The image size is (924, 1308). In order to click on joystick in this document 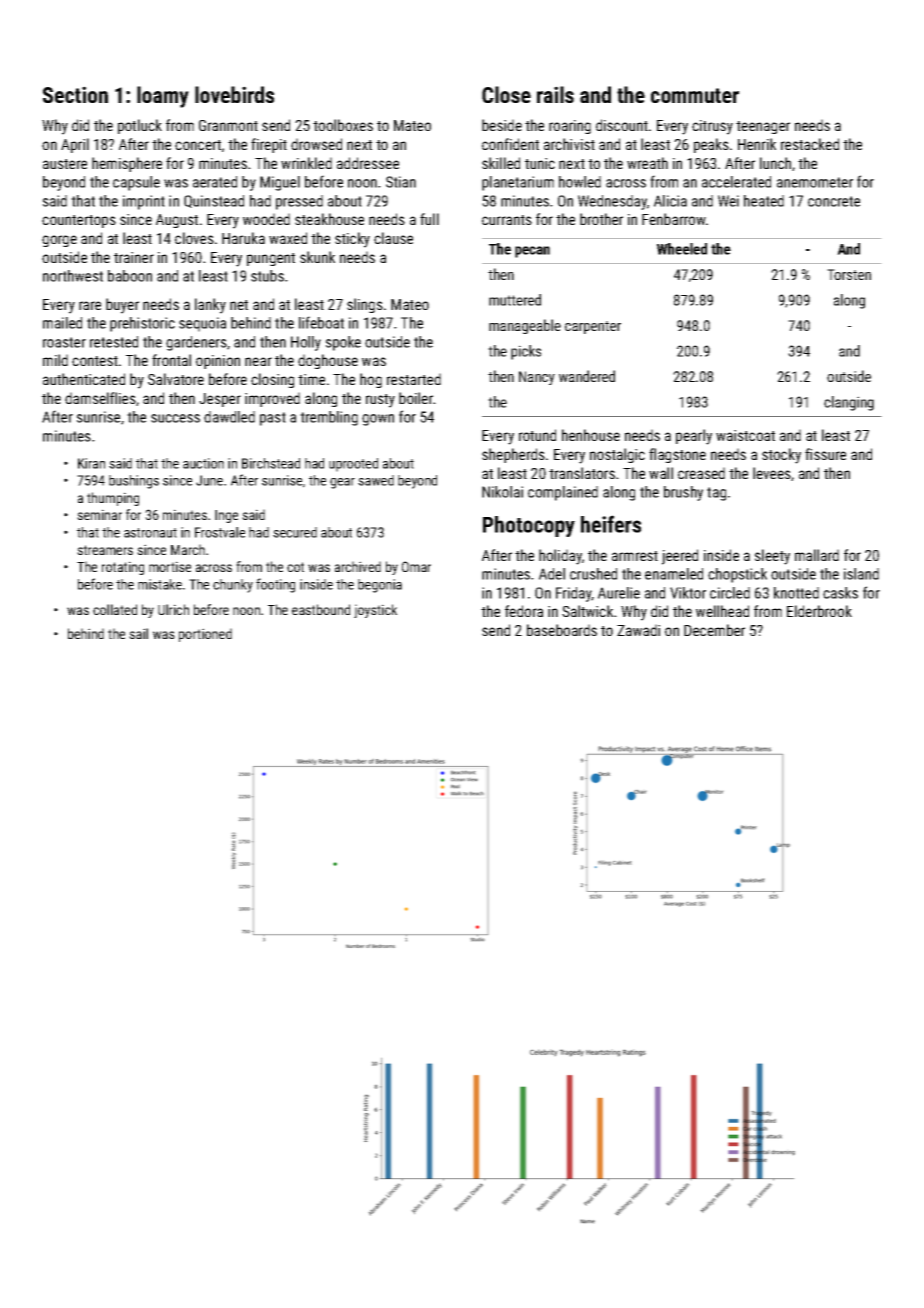, I will do `click(375, 611)`.
